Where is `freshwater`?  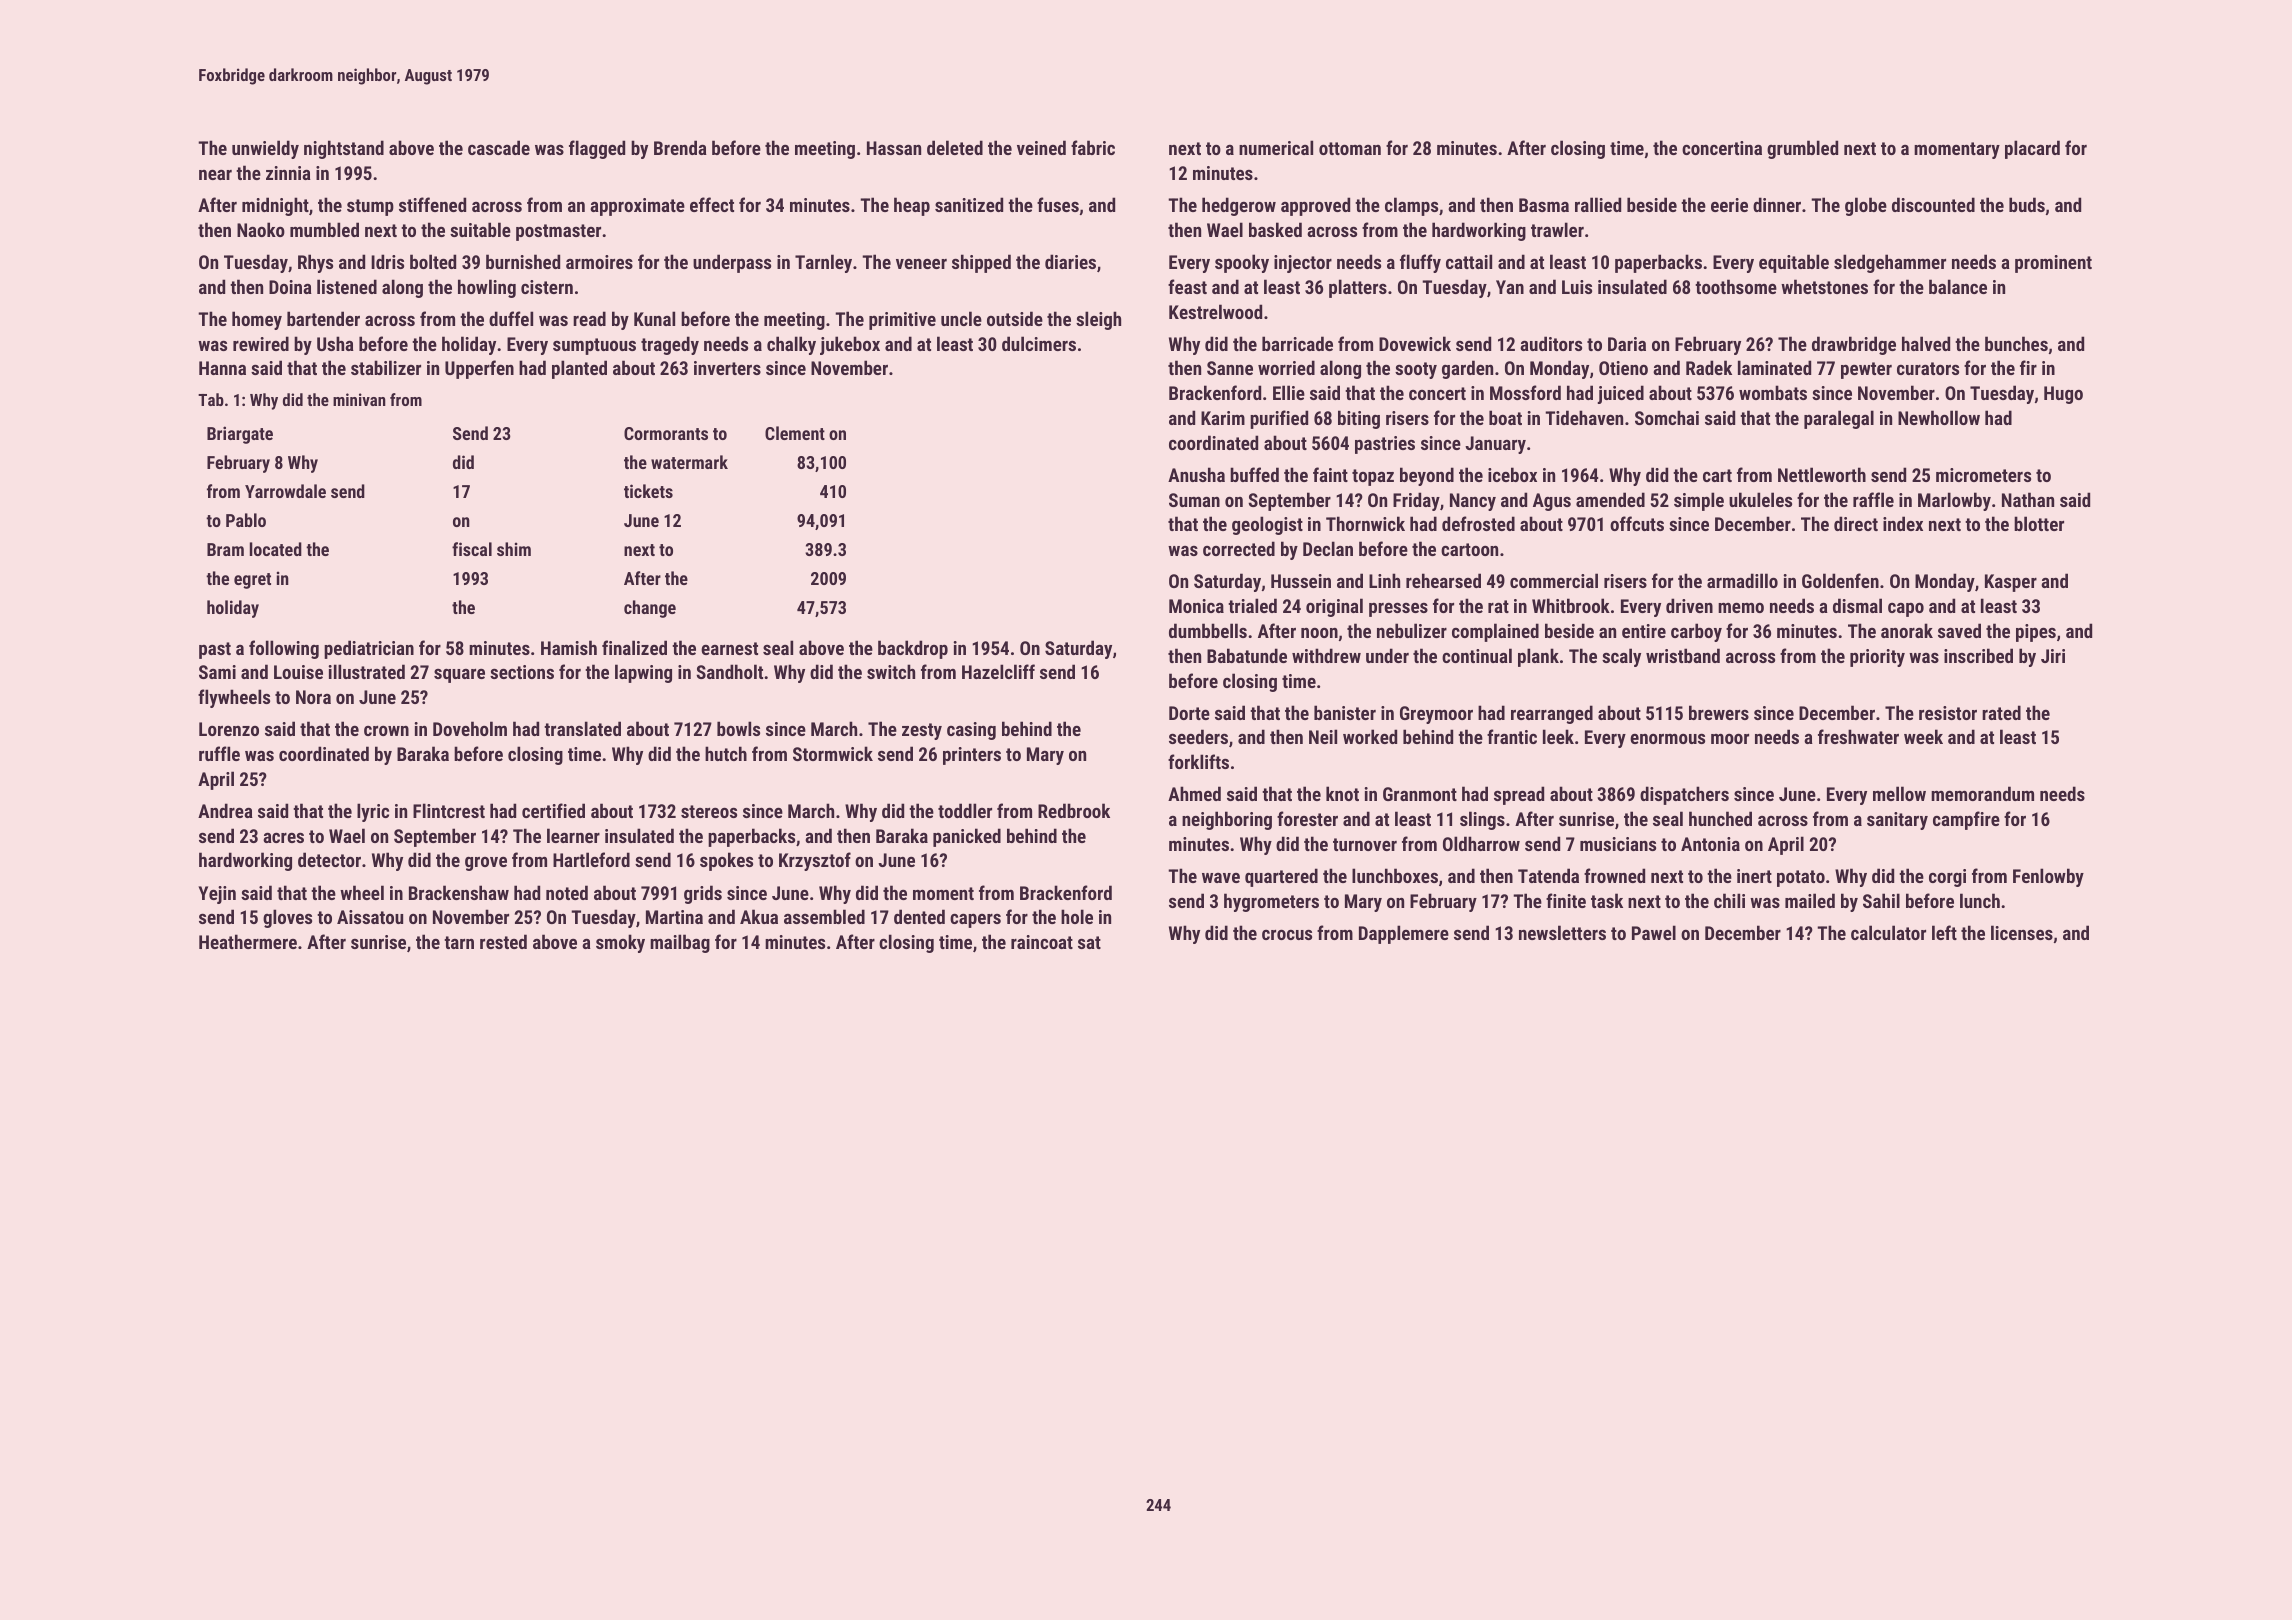
freshwater is located at coordinates (1858, 736).
